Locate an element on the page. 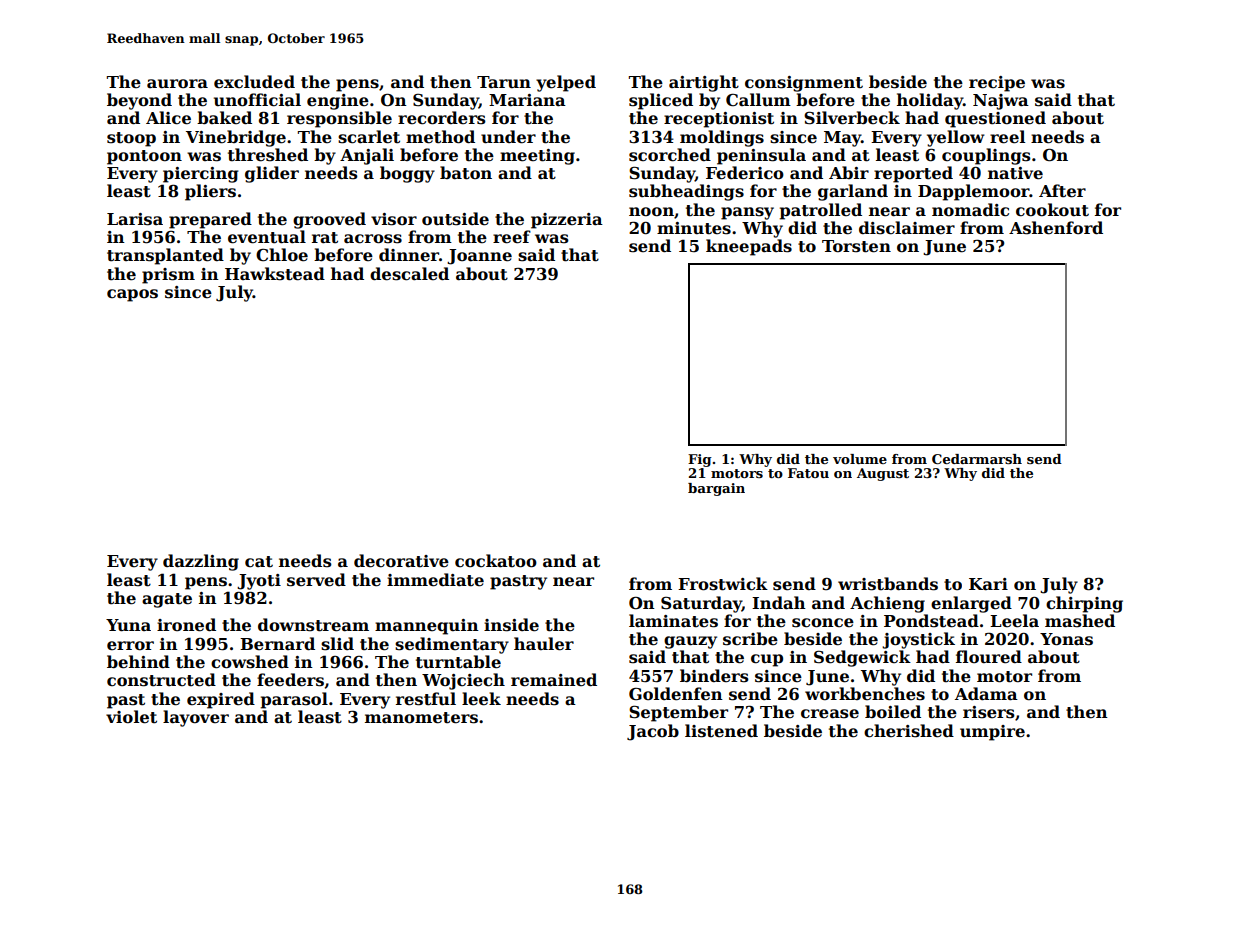 The height and width of the page is (952, 1233). Adama is located at coordinates (986, 694).
